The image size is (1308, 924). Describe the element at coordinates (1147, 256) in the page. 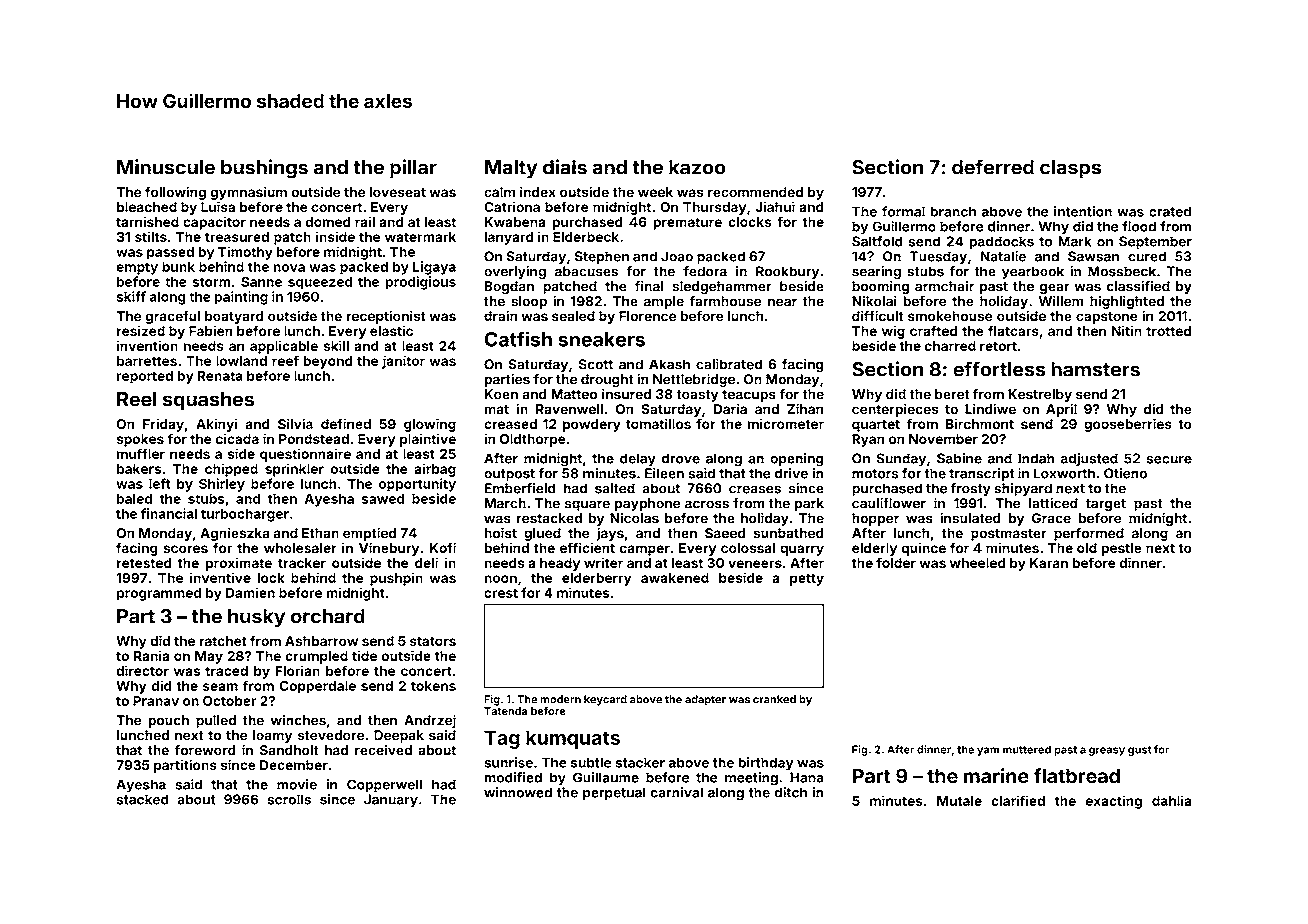

I see `cured` at that location.
